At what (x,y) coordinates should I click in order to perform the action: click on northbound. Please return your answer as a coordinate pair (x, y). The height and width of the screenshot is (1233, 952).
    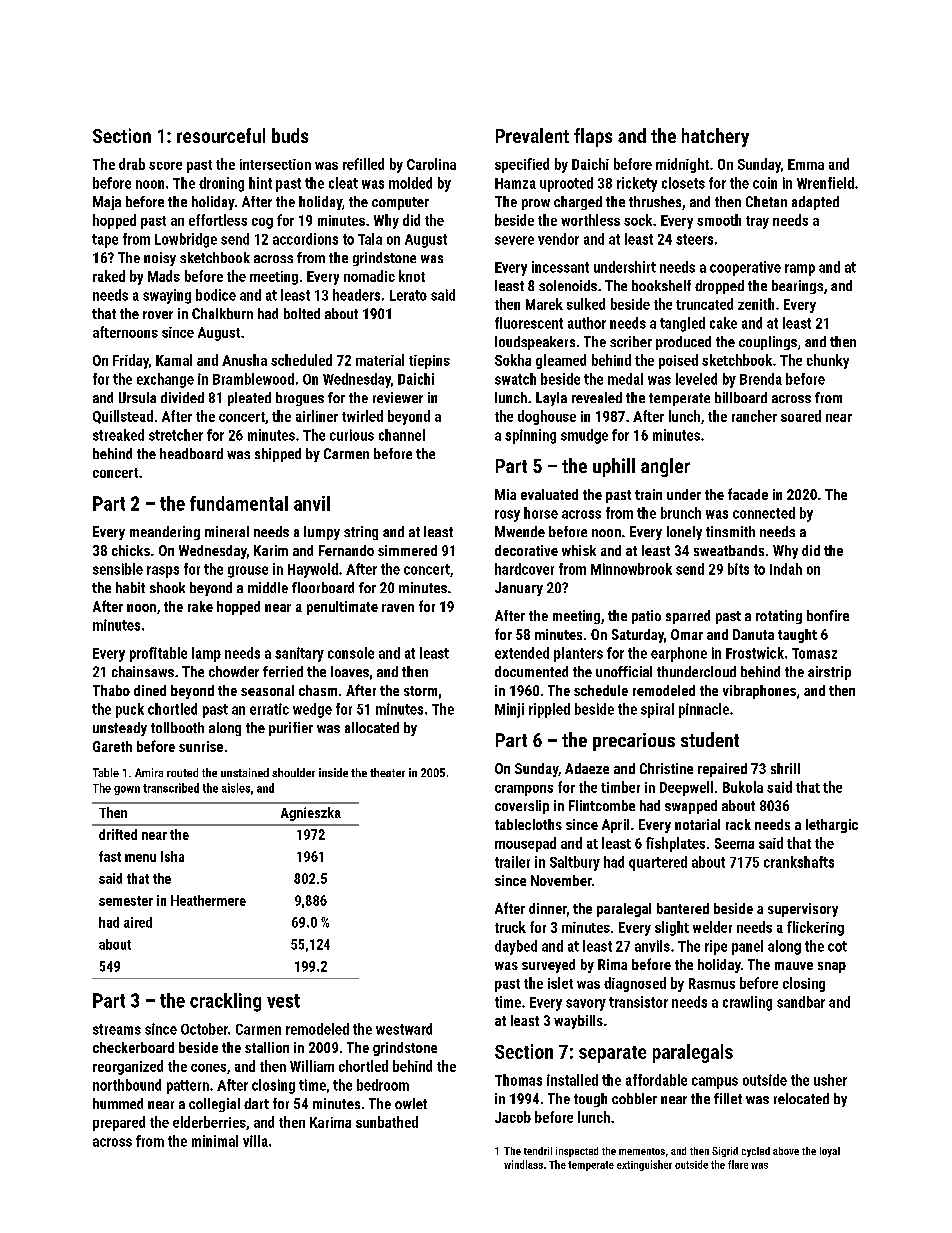
    Looking at the image, I should click on (127, 1085).
